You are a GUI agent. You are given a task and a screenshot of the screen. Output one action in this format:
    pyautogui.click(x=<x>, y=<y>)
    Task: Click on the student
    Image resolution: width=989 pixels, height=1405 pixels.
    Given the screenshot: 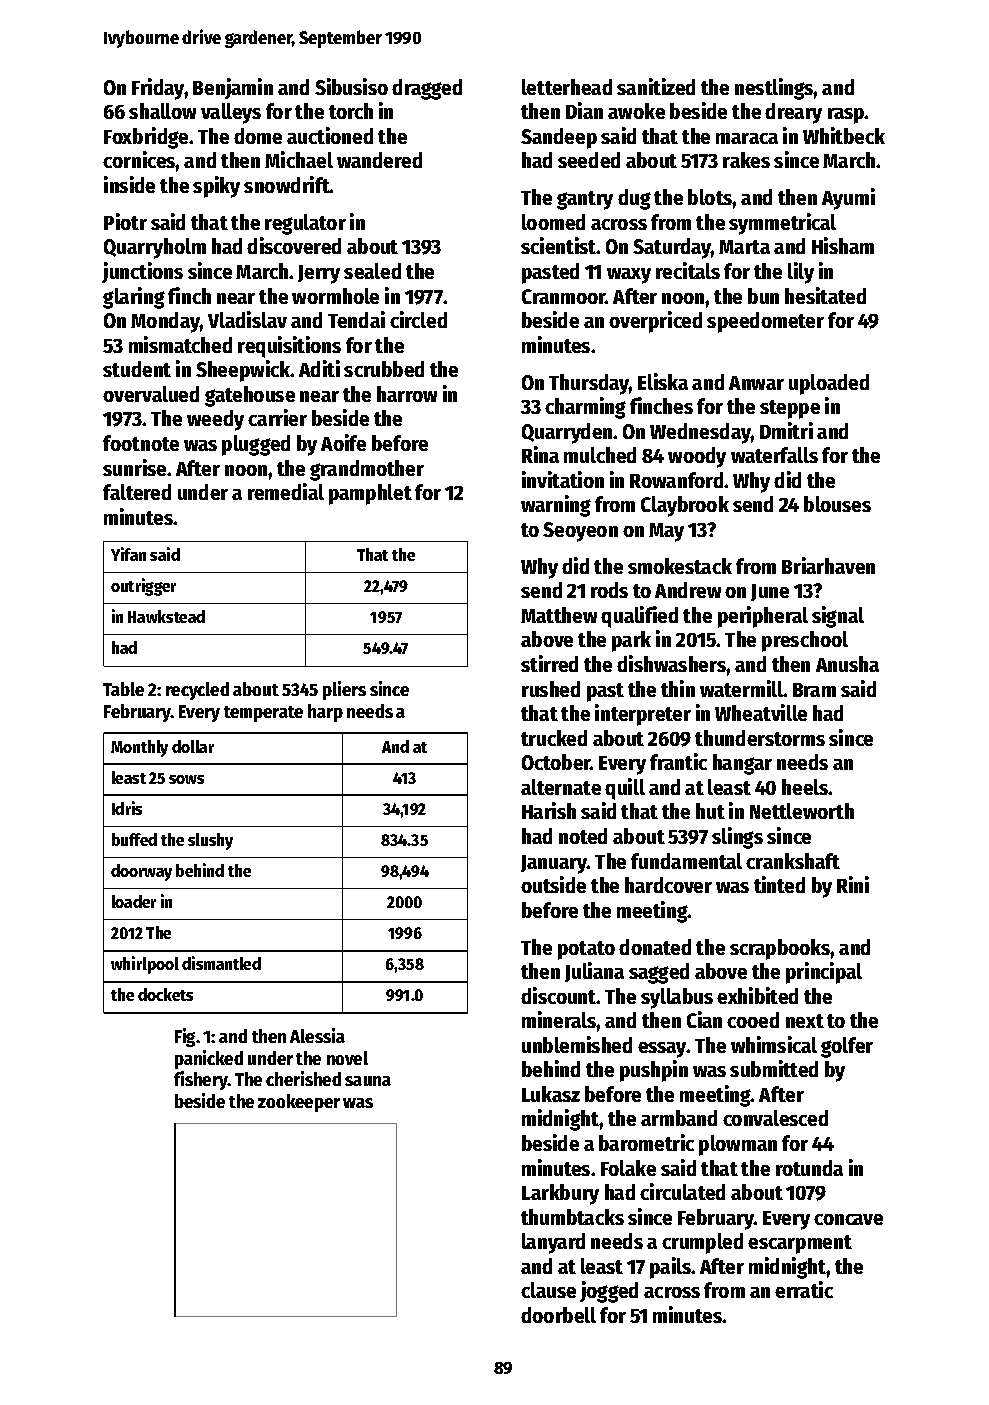 What is the action you would take?
    pyautogui.click(x=137, y=369)
